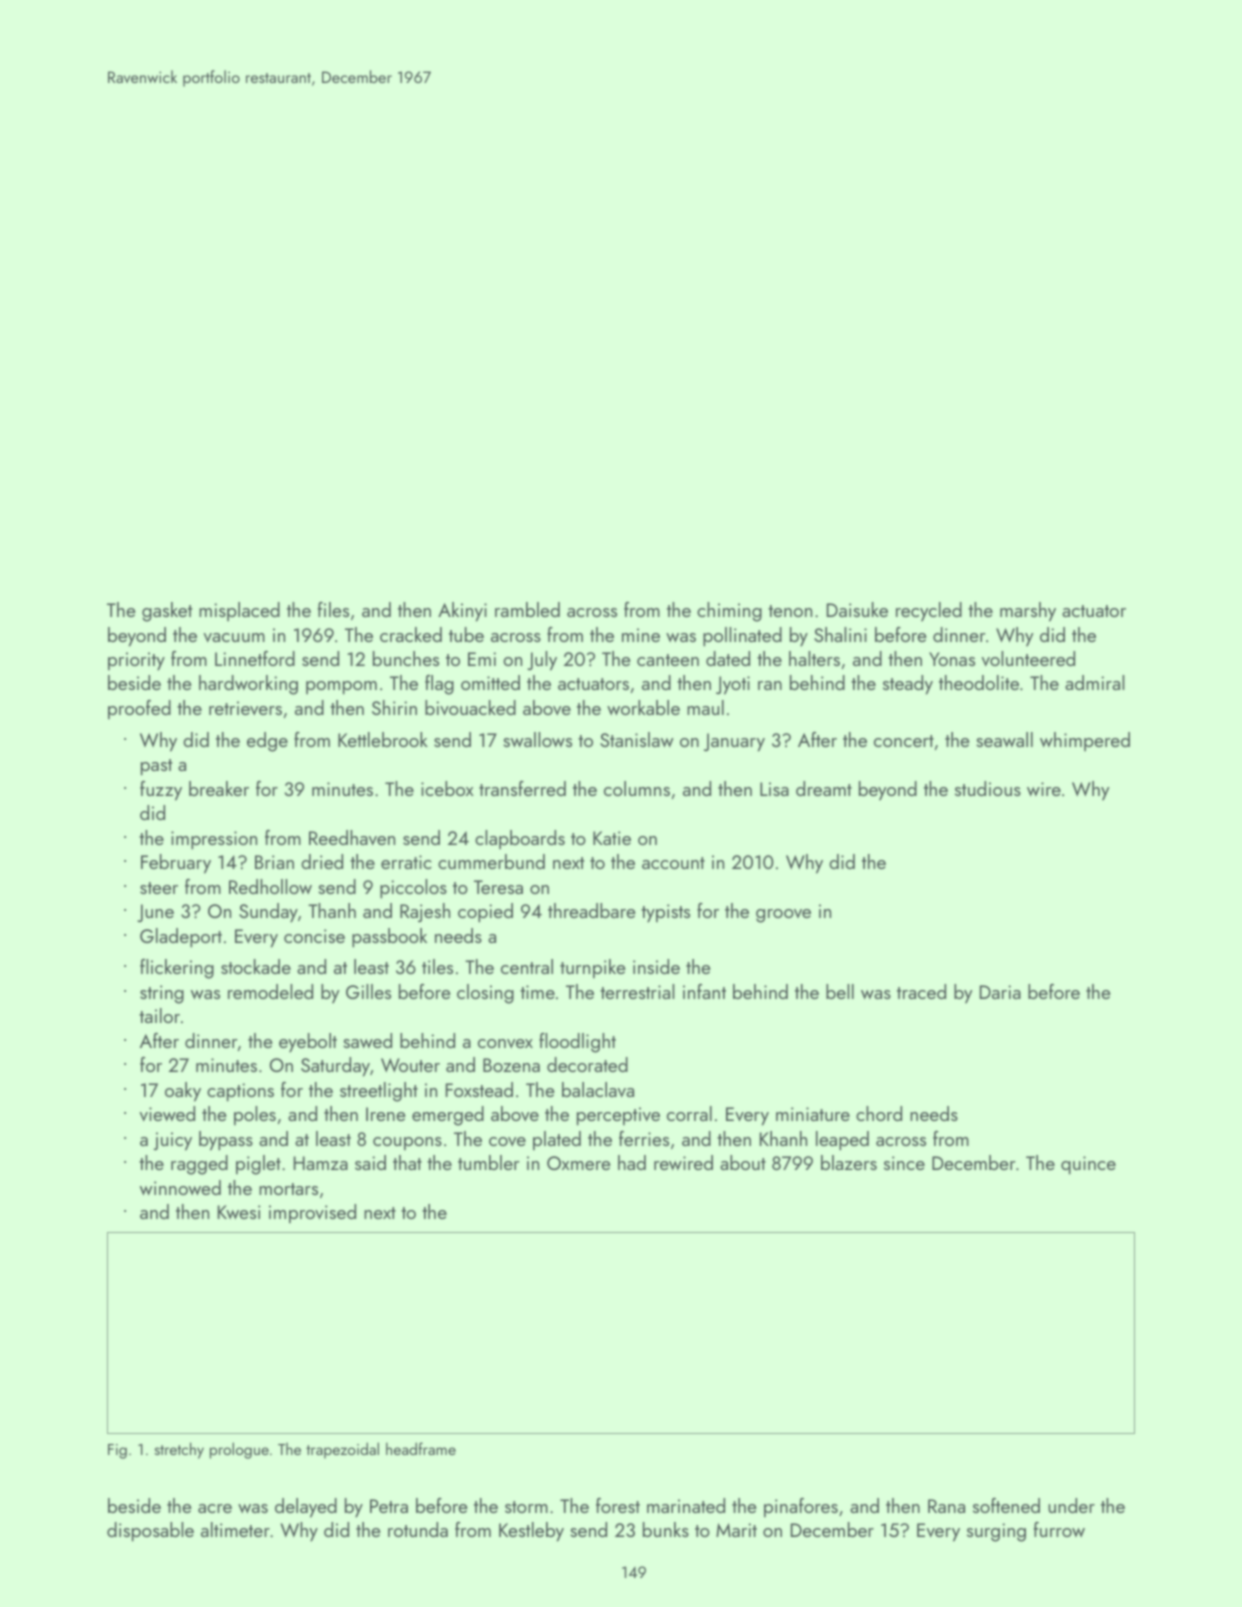 This document has width=1242, height=1607. I want to click on tailor, so click(159, 1015).
